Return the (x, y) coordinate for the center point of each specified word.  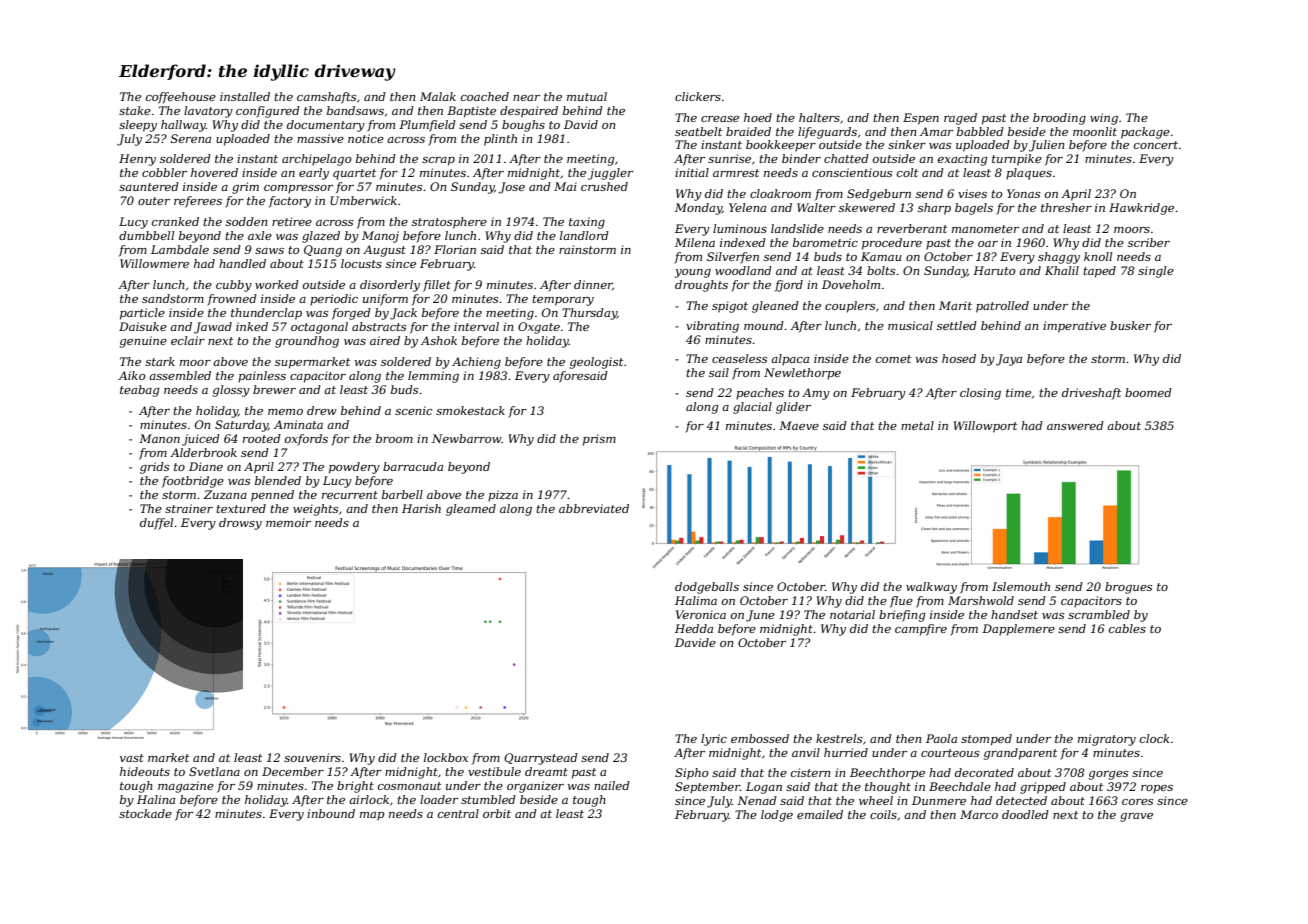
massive (320, 138)
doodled (1025, 814)
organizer (535, 787)
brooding (1059, 119)
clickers (698, 96)
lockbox (446, 757)
